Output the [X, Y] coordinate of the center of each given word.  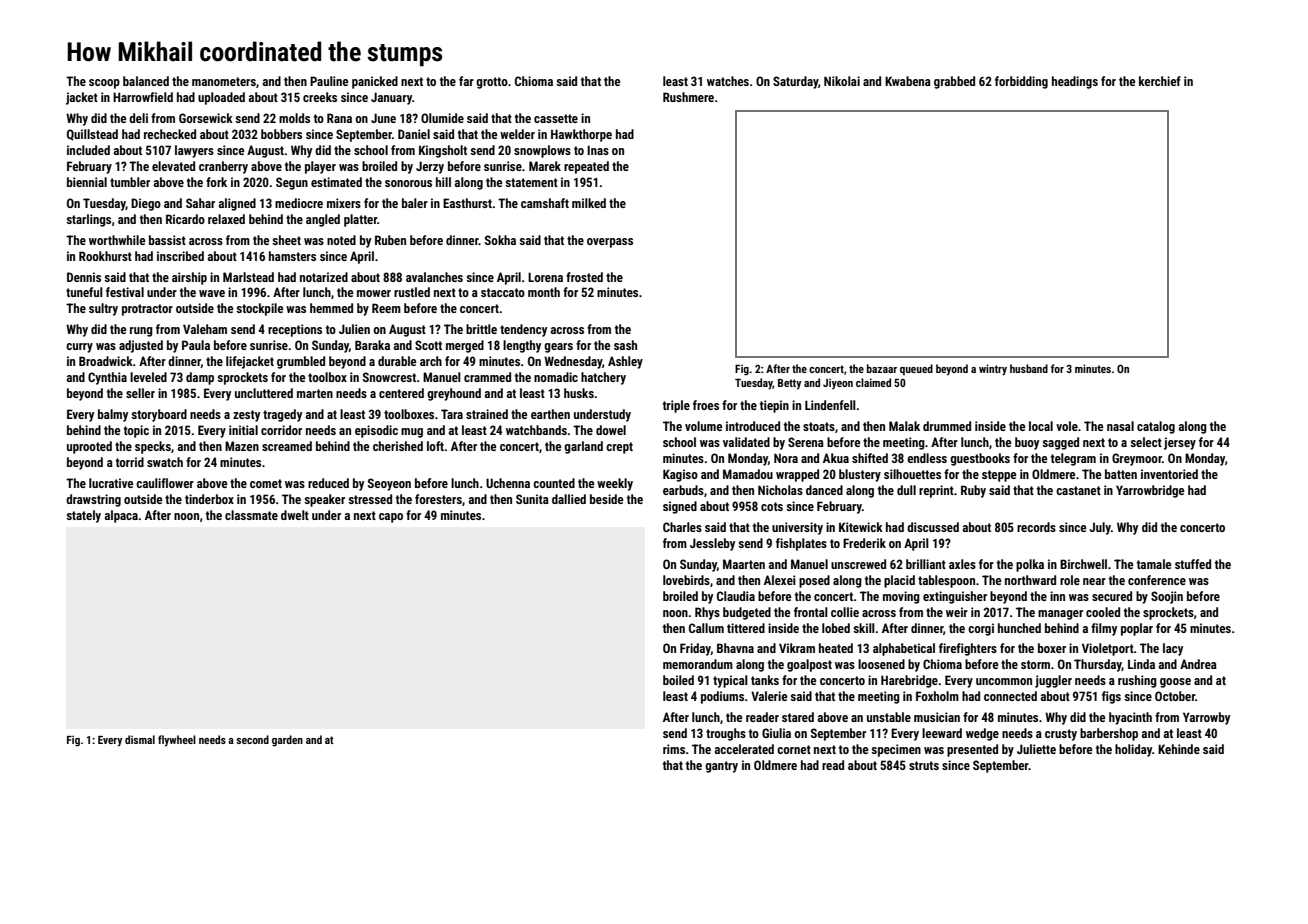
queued [916, 370]
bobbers [281, 134]
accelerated [744, 749]
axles [962, 564]
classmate [251, 515]
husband [1029, 368]
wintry [993, 370]
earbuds [683, 490]
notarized [324, 277]
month [544, 292]
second [252, 739]
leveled [148, 377]
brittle [481, 329]
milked [589, 203]
